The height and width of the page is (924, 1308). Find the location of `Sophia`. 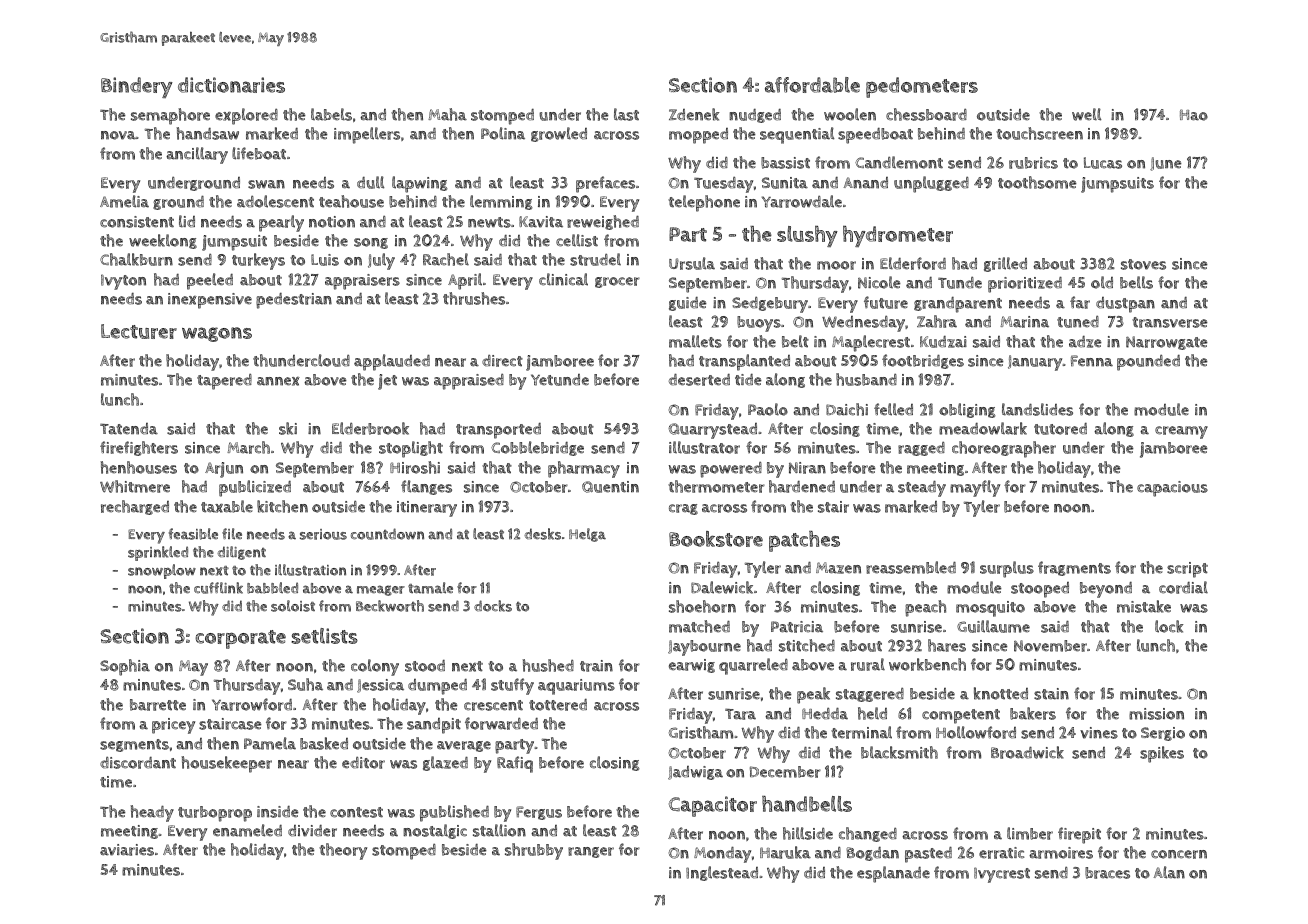

Sophia is located at coordinates (125, 667).
